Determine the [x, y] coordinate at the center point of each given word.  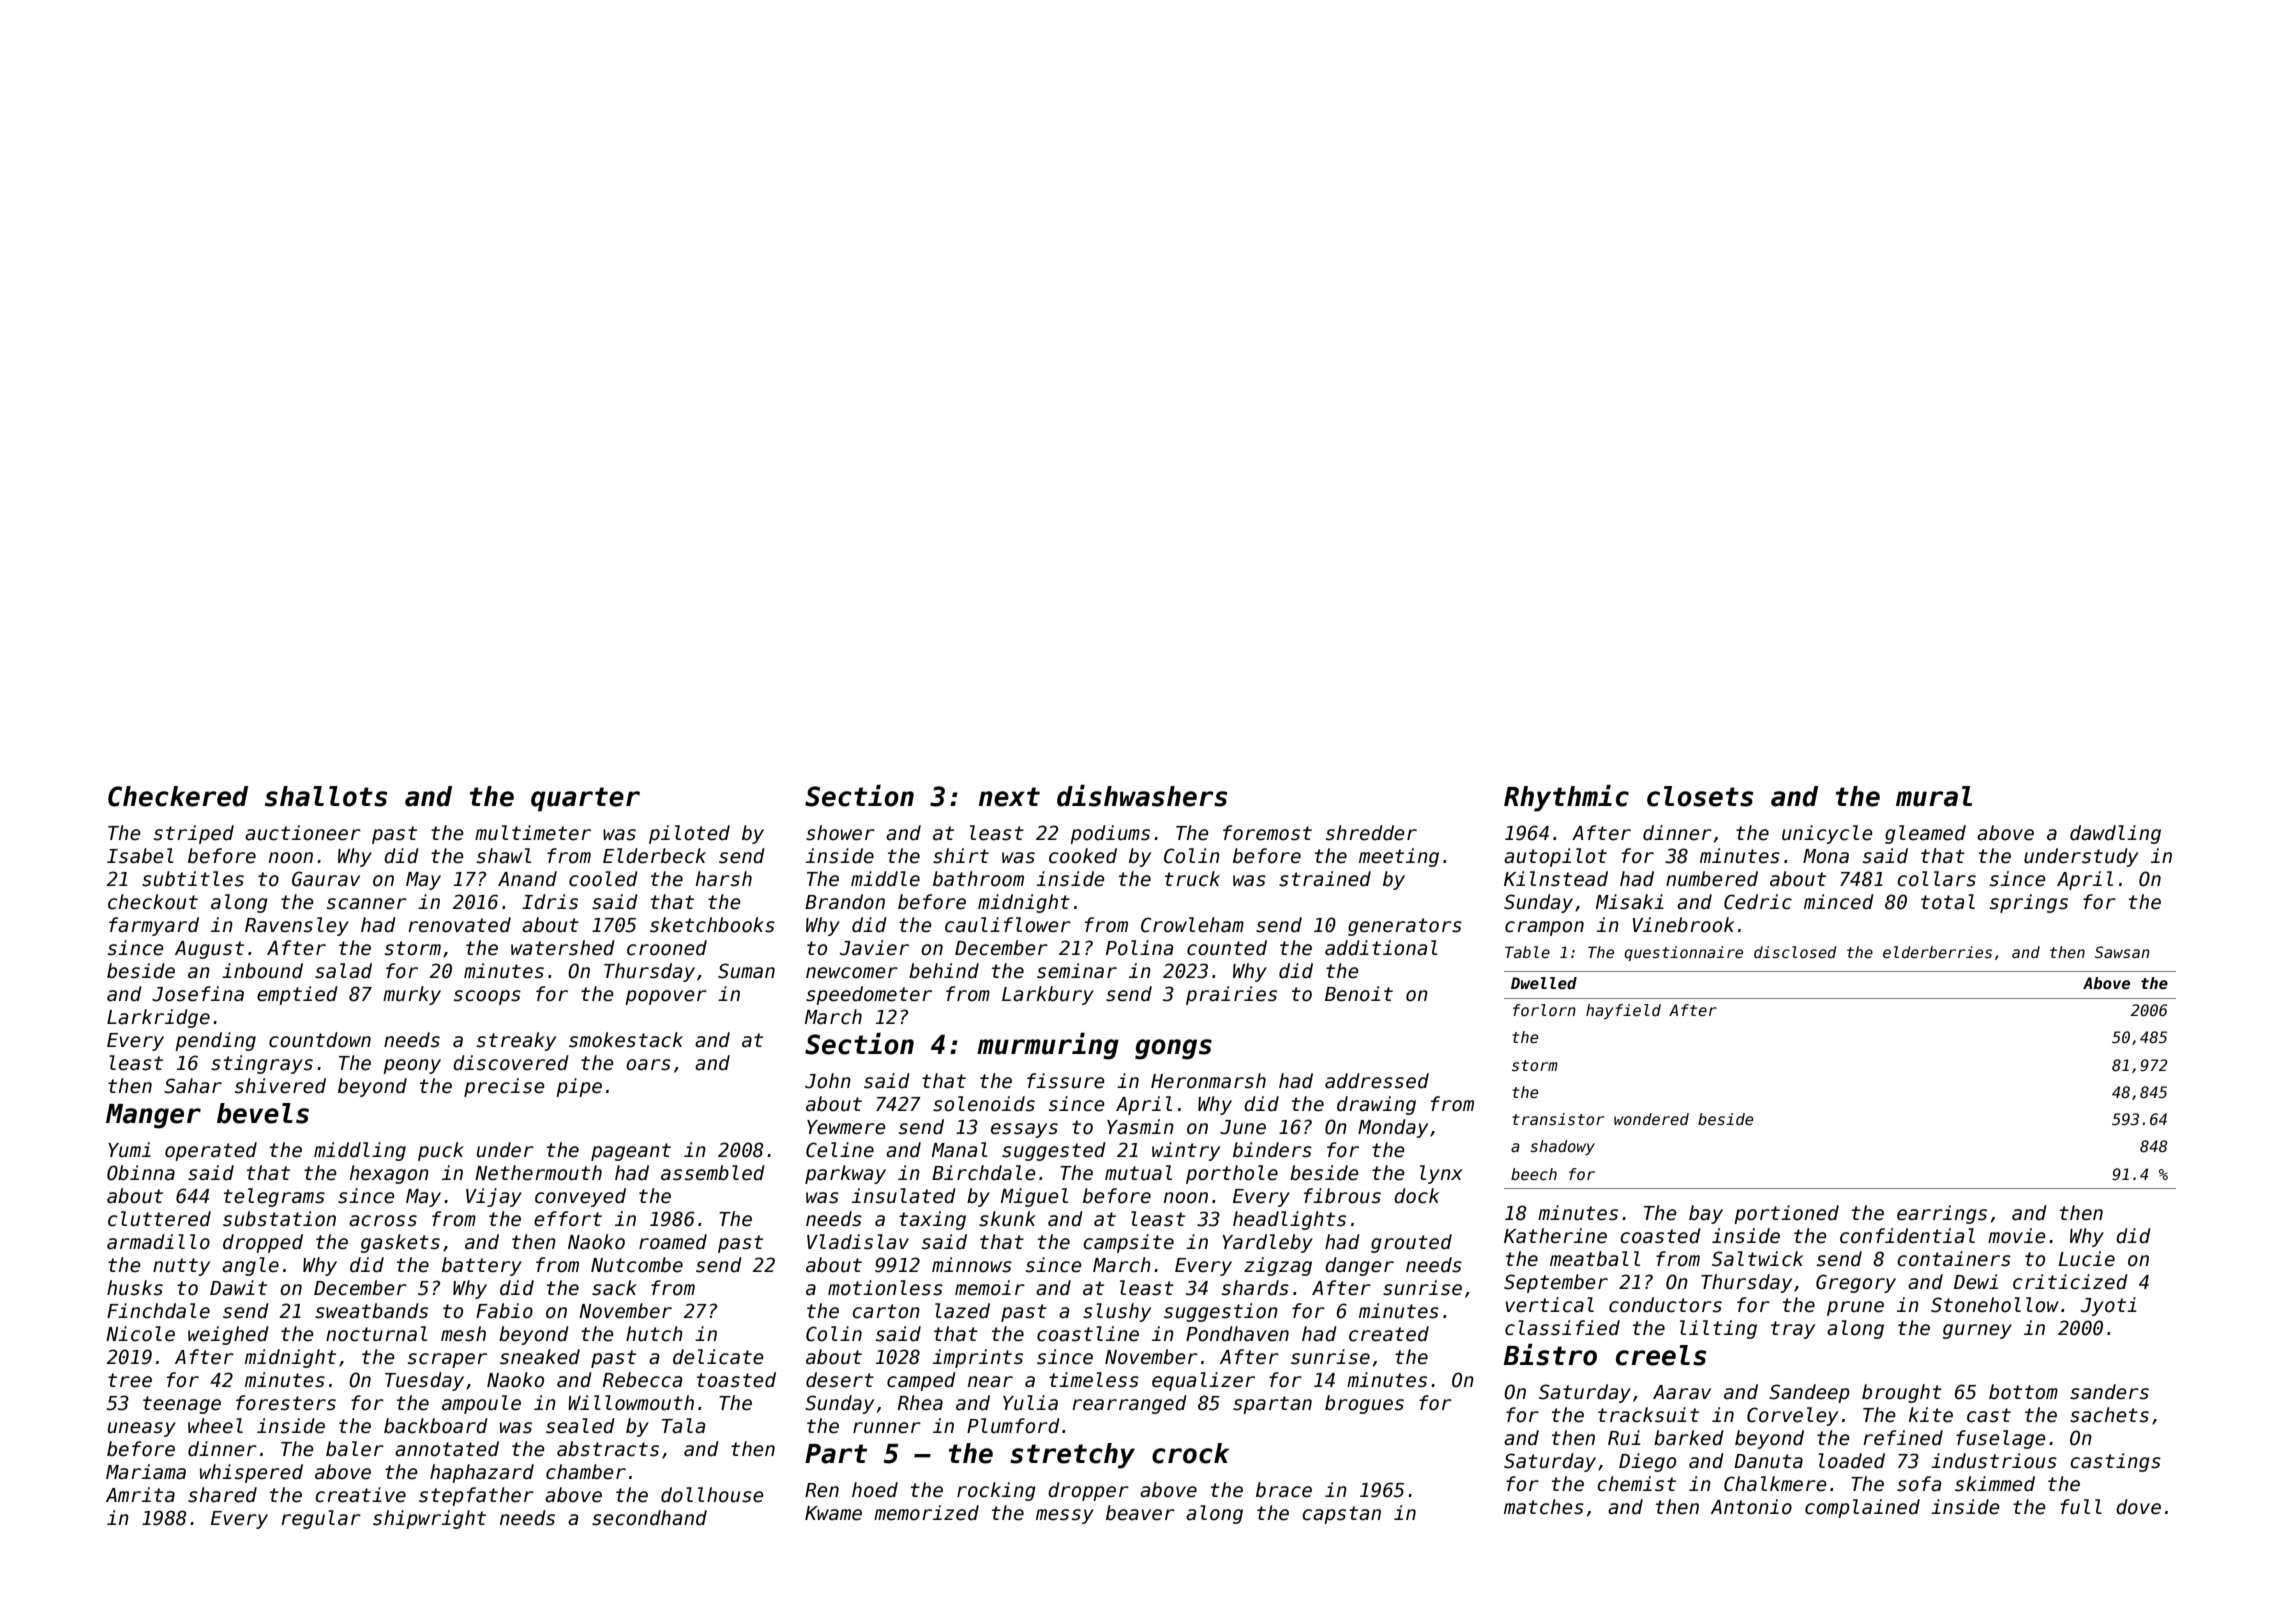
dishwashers [1142, 796]
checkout [153, 902]
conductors [1665, 1305]
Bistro [1550, 1355]
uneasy [142, 1429]
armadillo [158, 1242]
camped [921, 1381]
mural [1934, 796]
